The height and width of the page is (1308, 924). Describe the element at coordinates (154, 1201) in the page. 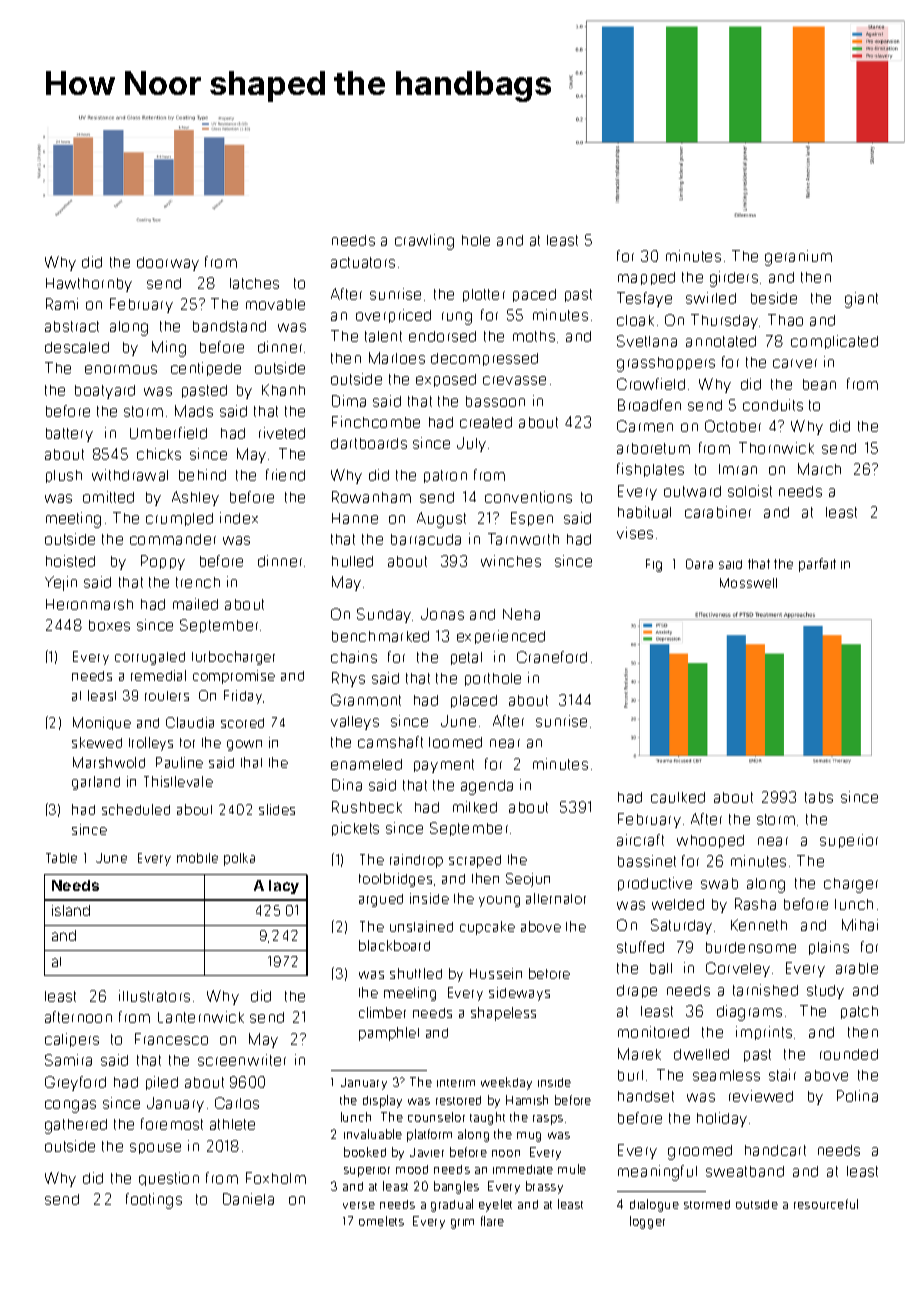

I see `footings` at that location.
